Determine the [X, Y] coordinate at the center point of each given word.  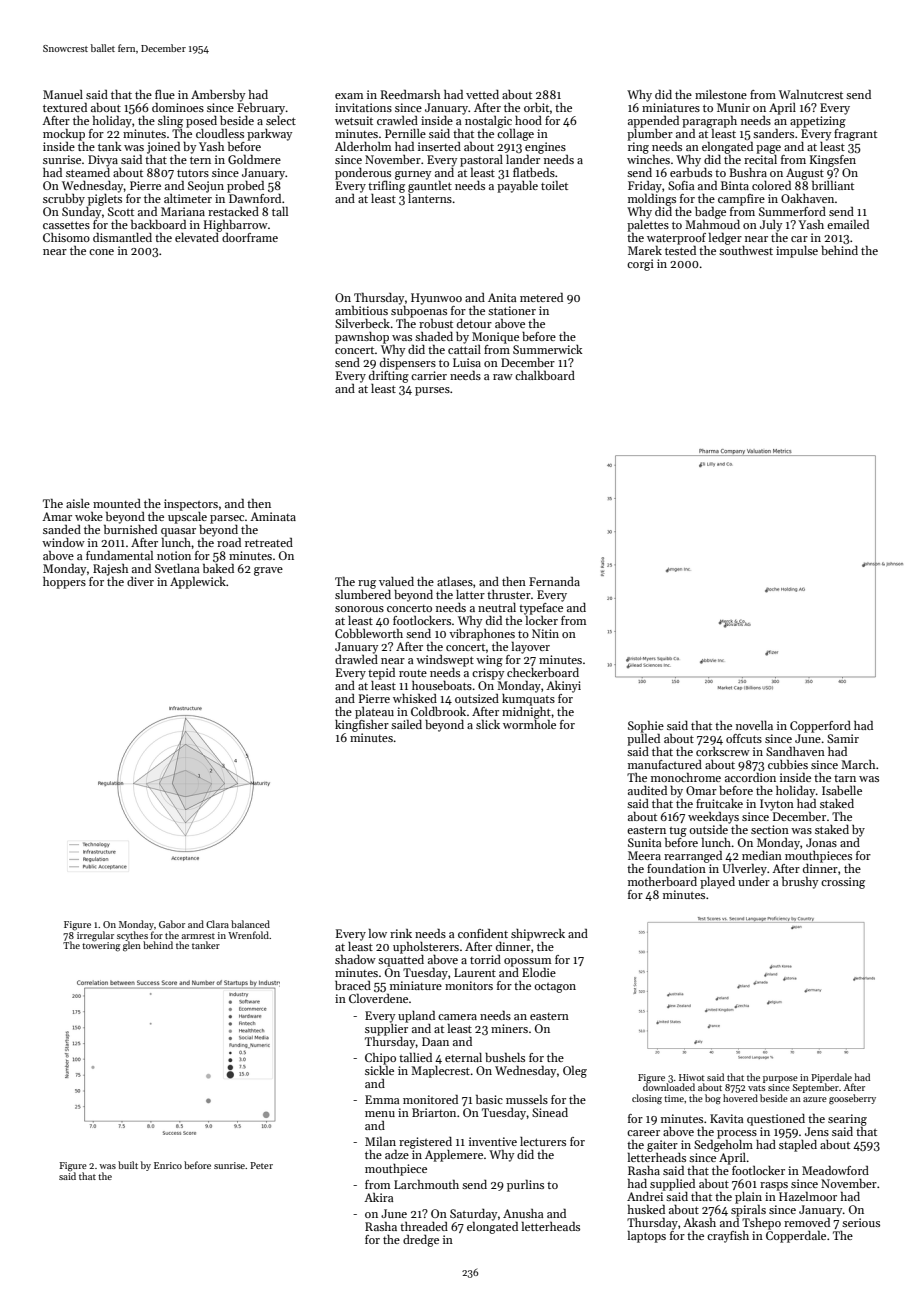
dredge [421, 1241]
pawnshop [362, 338]
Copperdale [796, 1237]
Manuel [63, 94]
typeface [541, 609]
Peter [261, 1165]
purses [432, 391]
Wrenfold [248, 935]
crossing [843, 883]
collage [515, 135]
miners [509, 1028]
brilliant [833, 185]
